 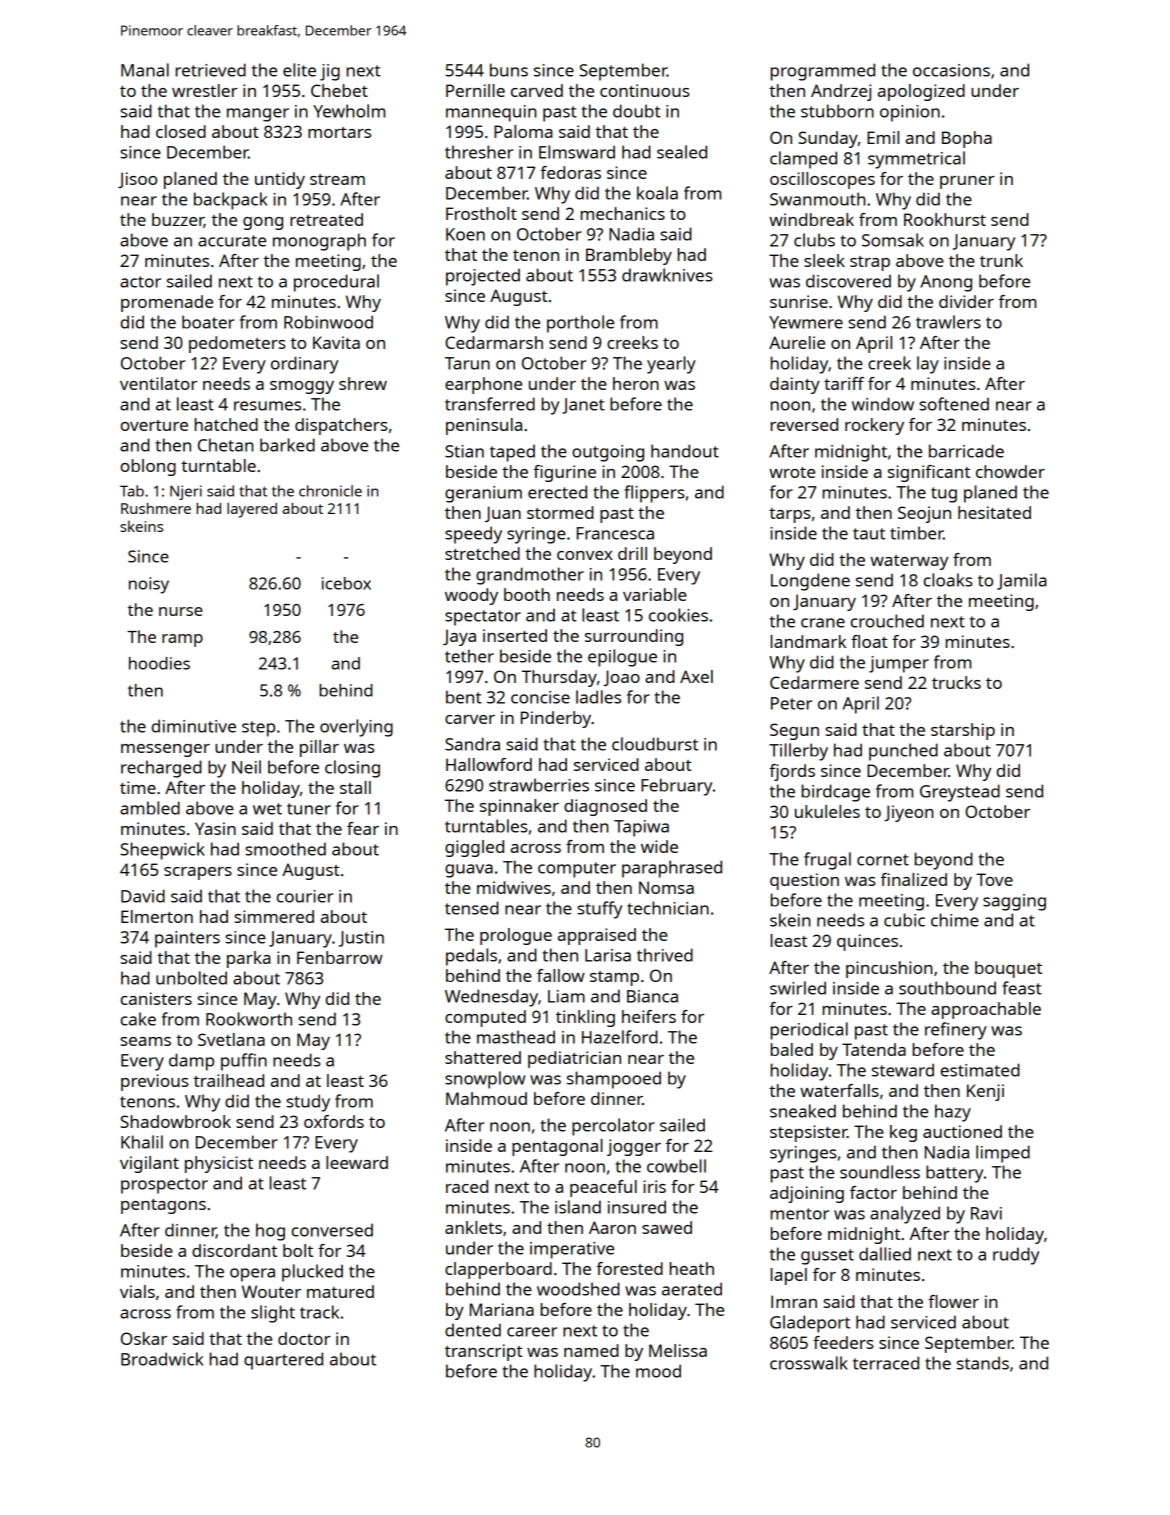 I want to click on icebox, so click(x=346, y=583).
